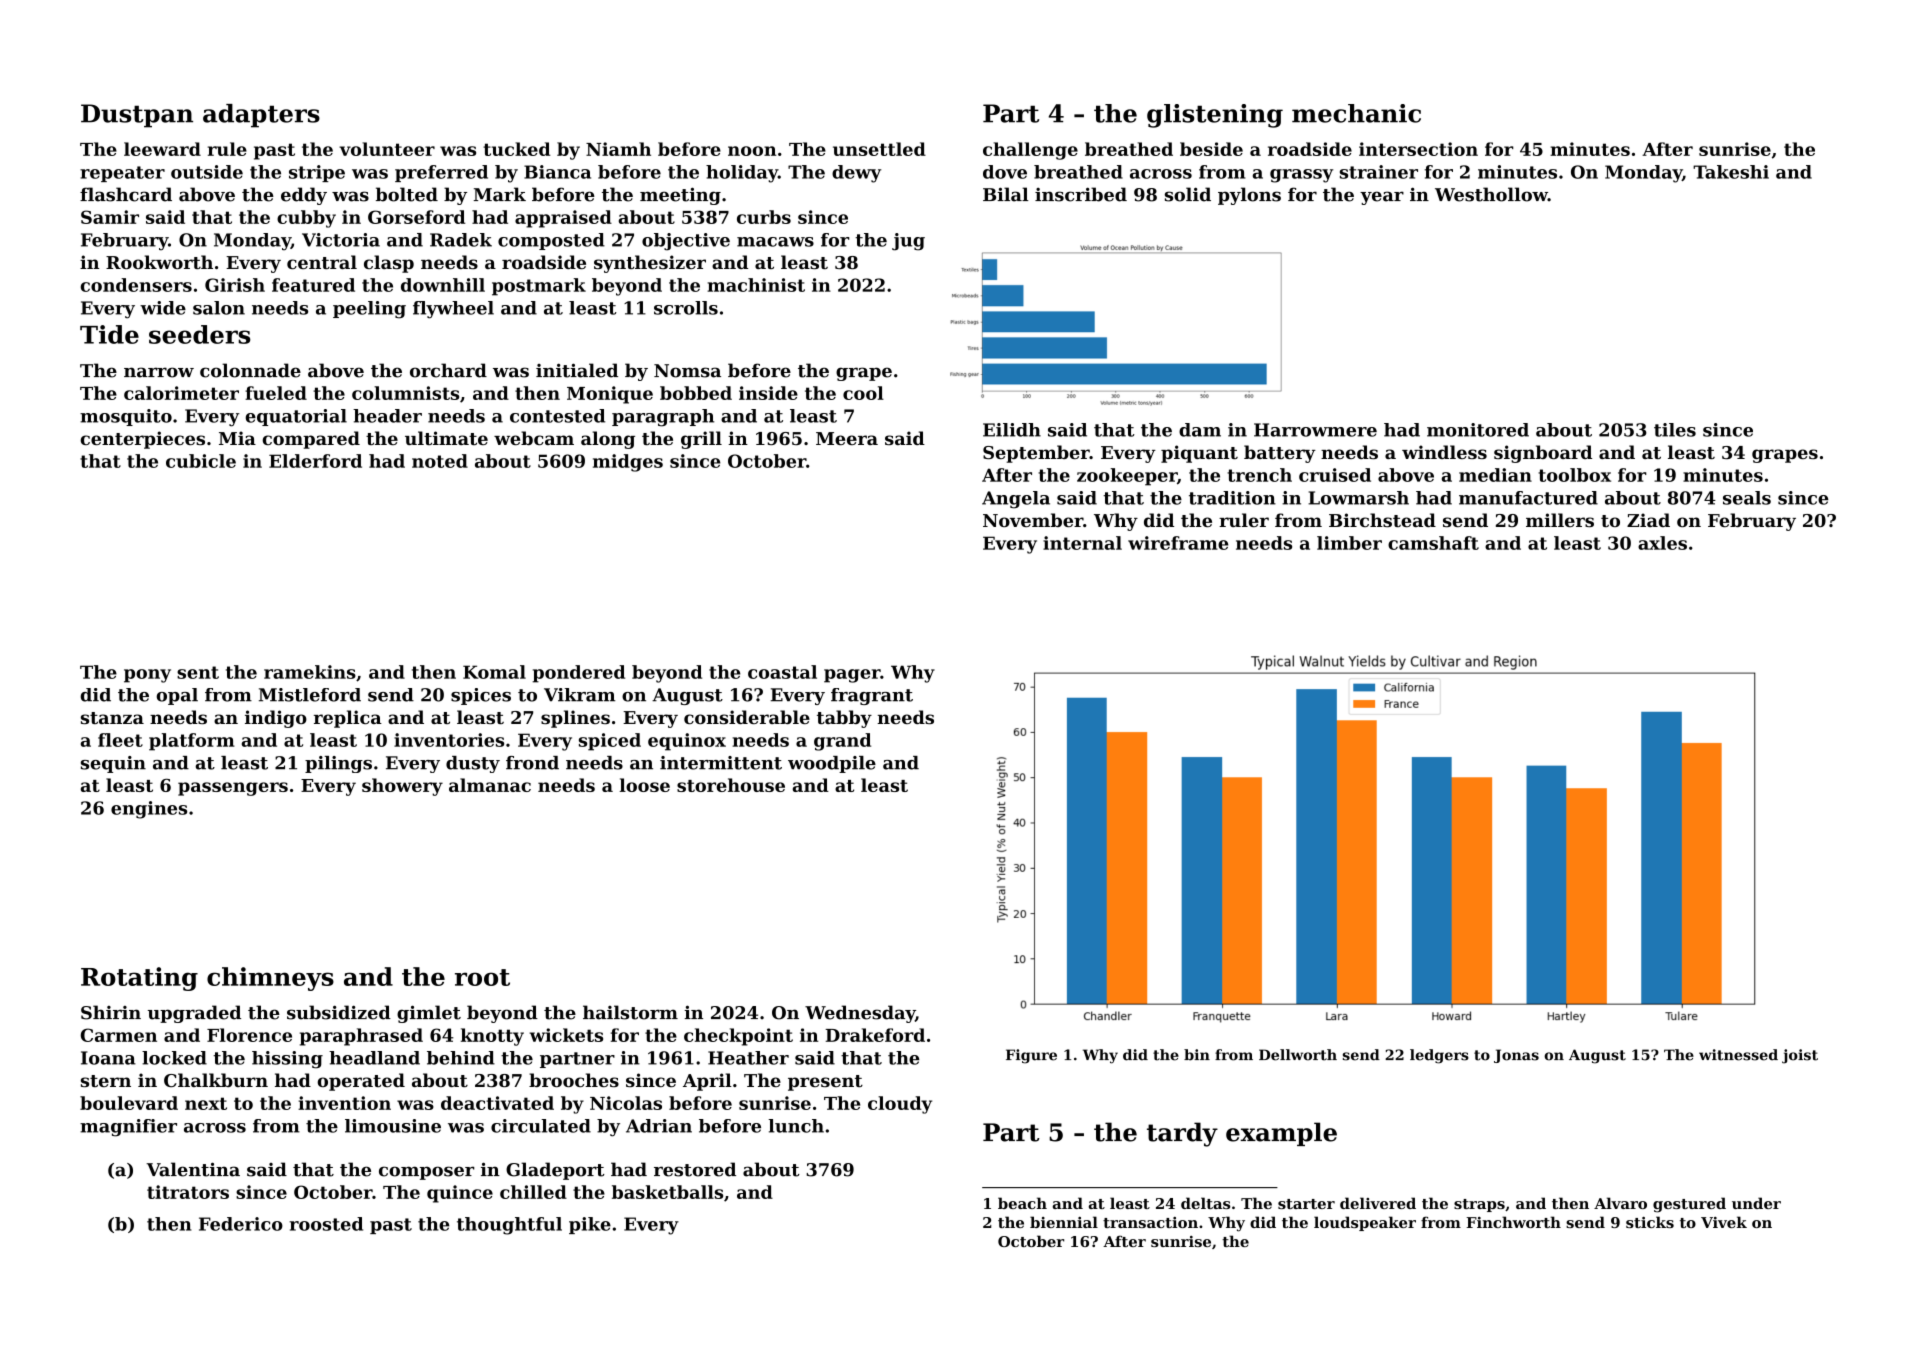  What do you see at coordinates (1491, 194) in the screenshot?
I see `Westhollow` at bounding box center [1491, 194].
